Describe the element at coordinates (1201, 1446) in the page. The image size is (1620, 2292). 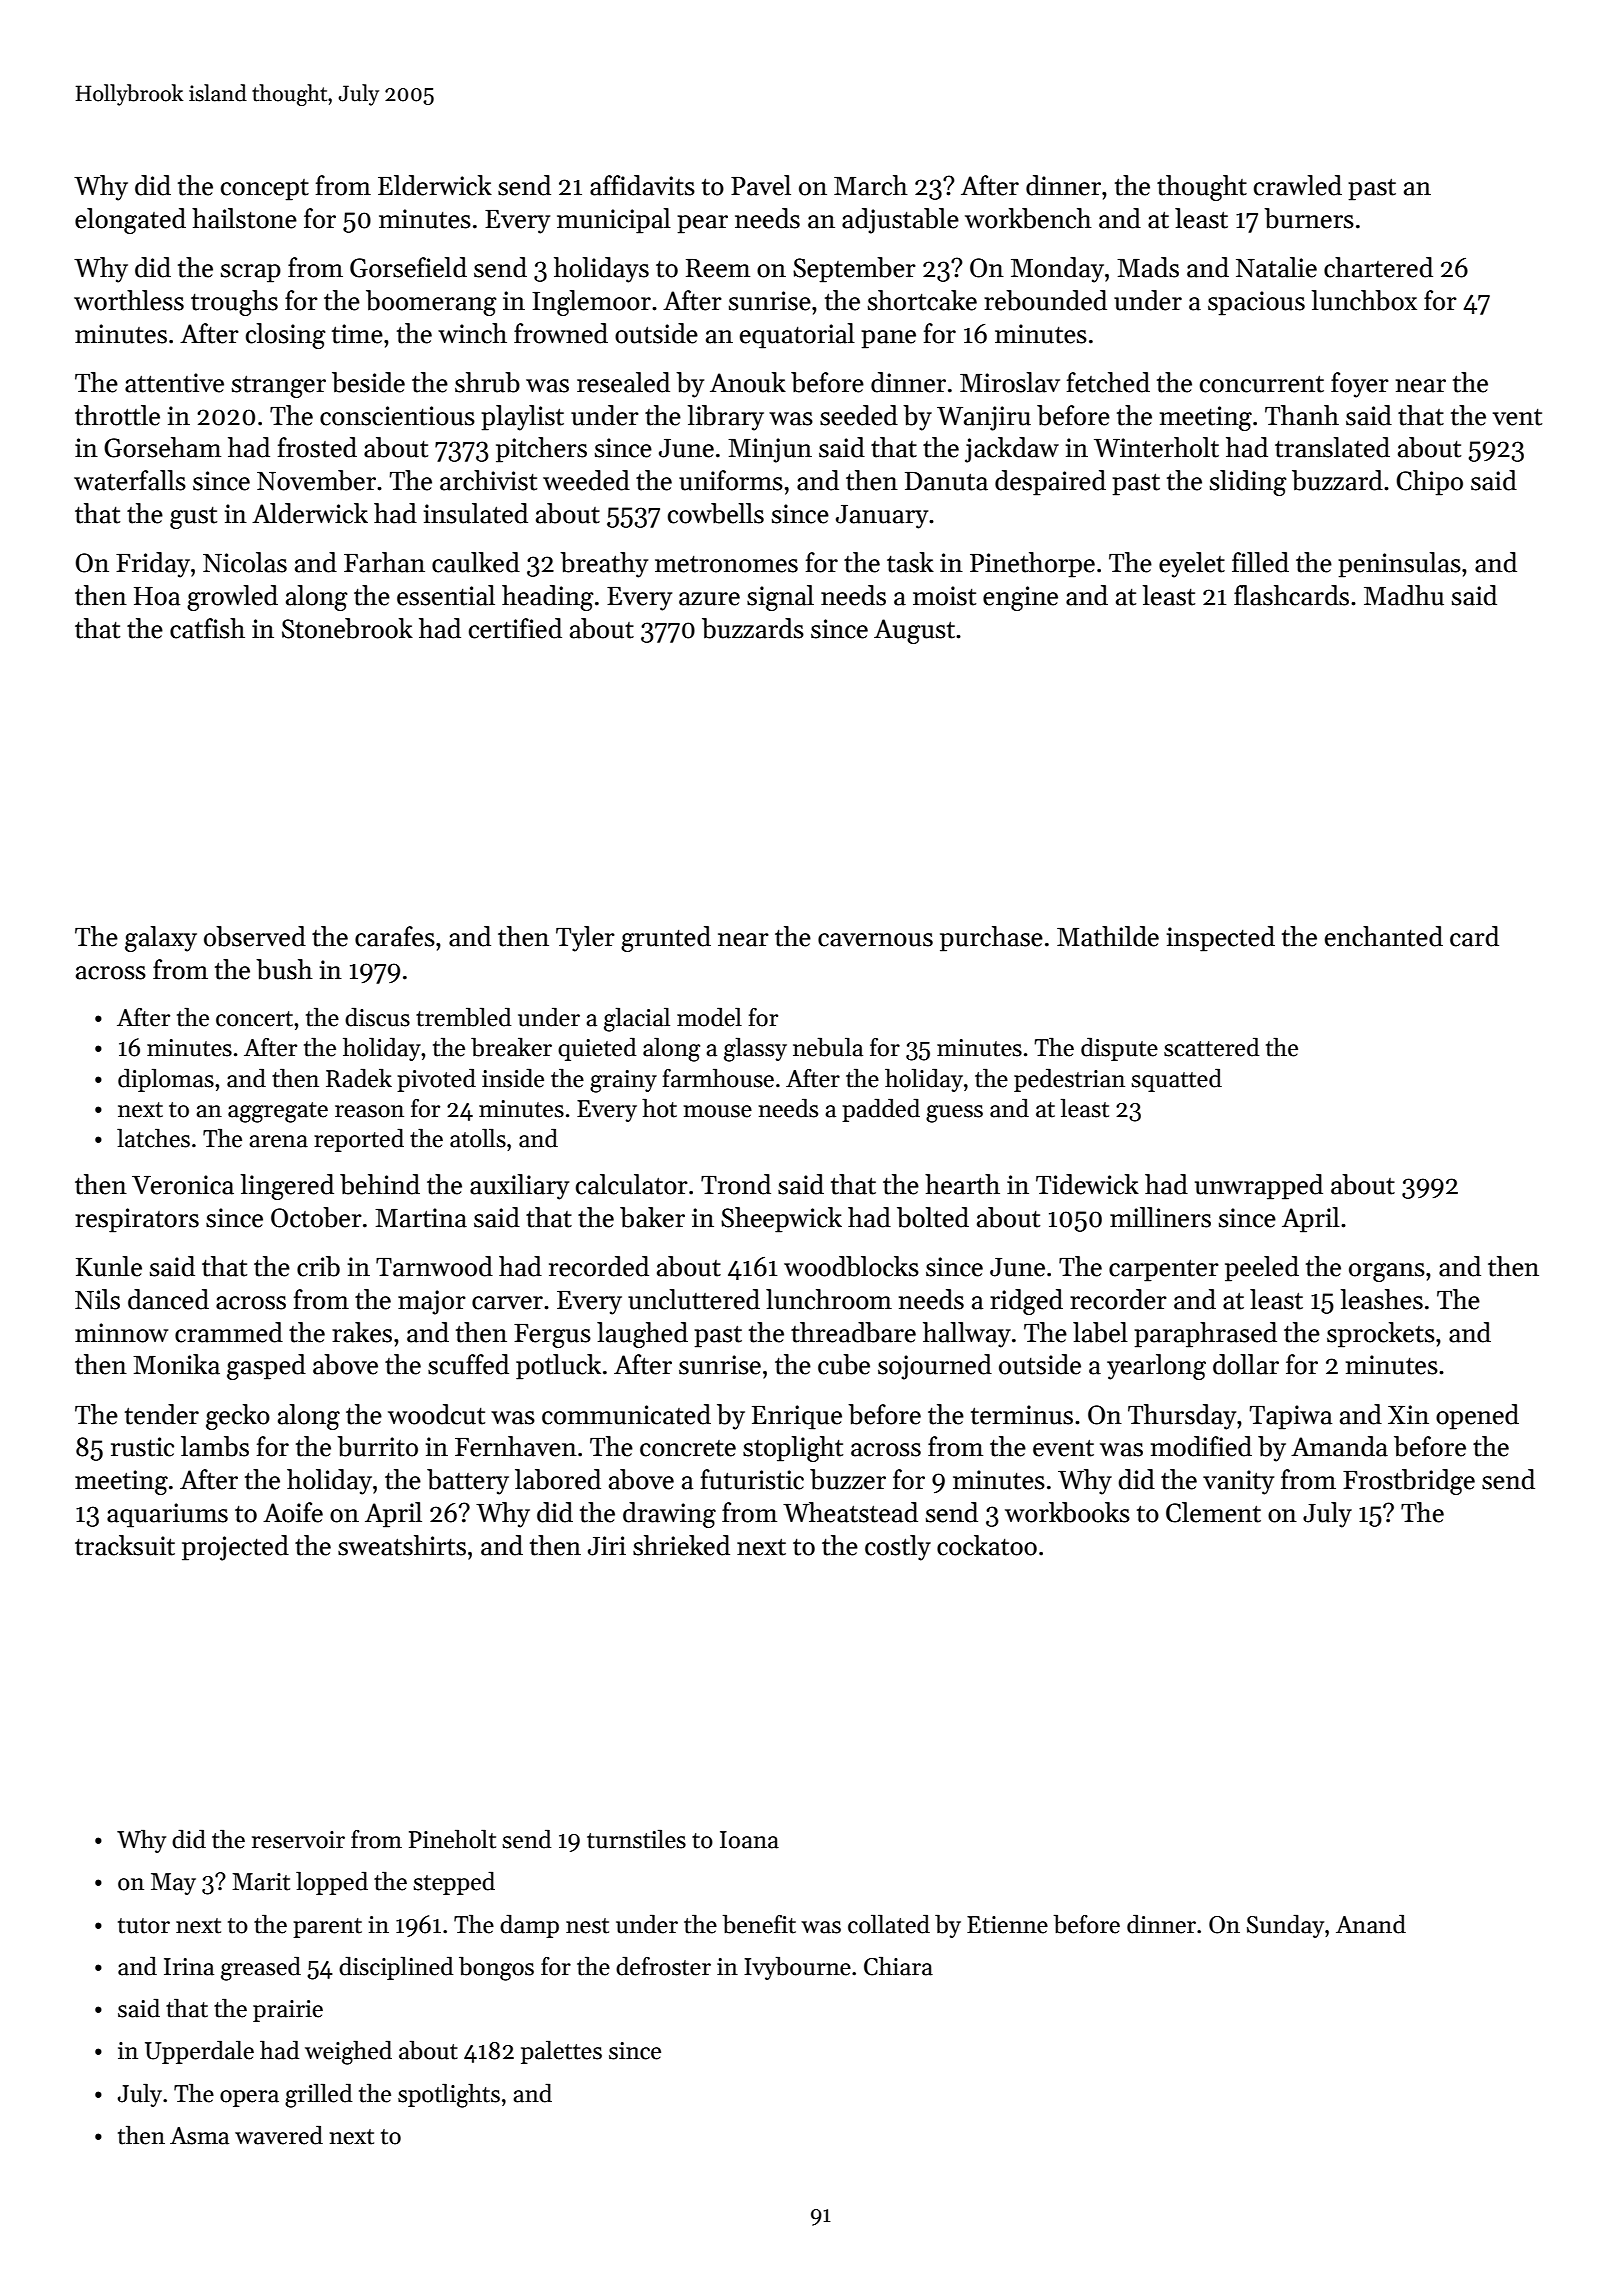
I see `modified` at that location.
